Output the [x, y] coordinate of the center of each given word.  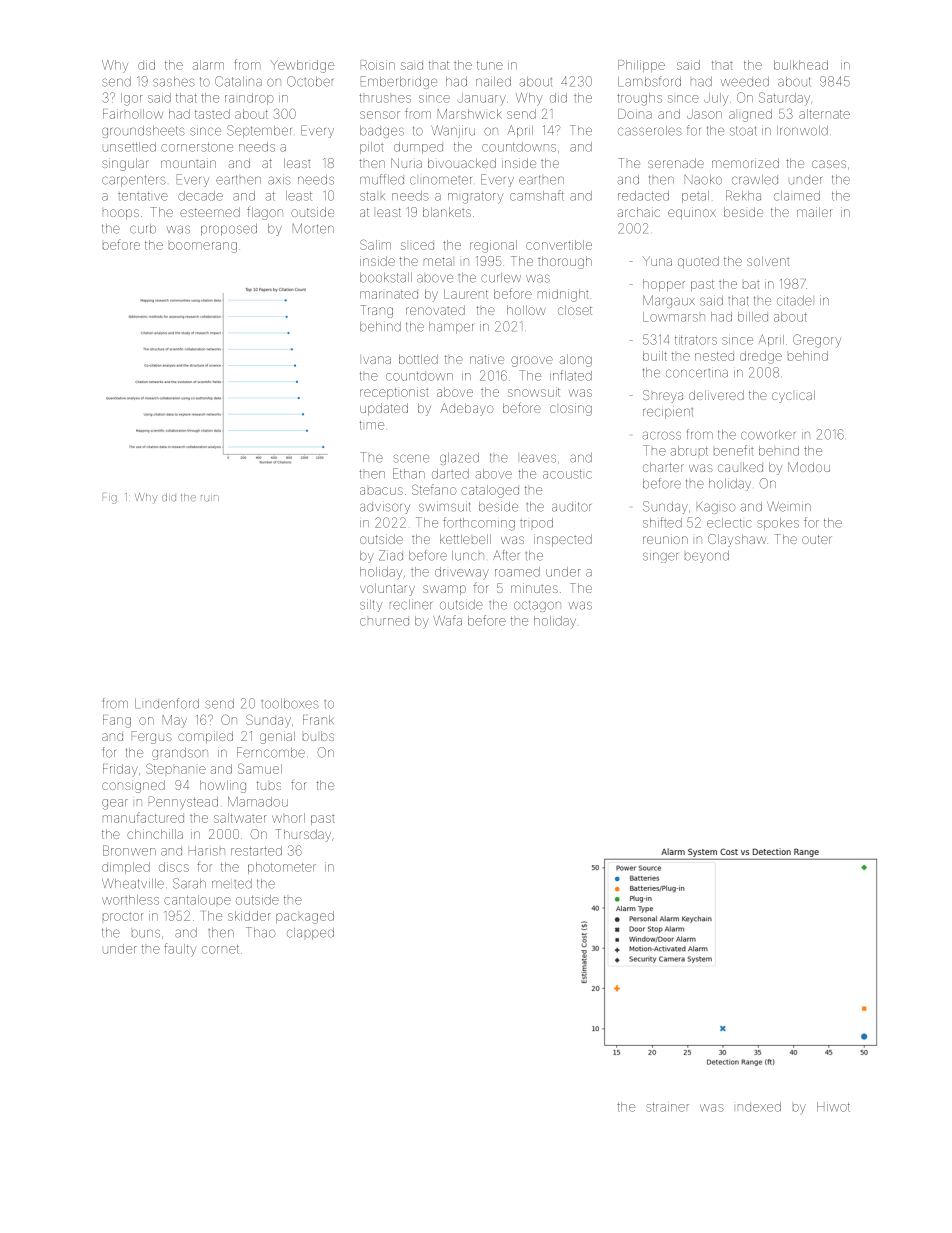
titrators [696, 340]
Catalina [238, 81]
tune [490, 65]
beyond [707, 557]
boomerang [203, 247]
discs [174, 867]
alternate [824, 114]
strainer [668, 1107]
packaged [305, 917]
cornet [220, 949]
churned [384, 622]
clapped [310, 934]
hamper [451, 328]
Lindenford [167, 703]
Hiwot [833, 1107]
